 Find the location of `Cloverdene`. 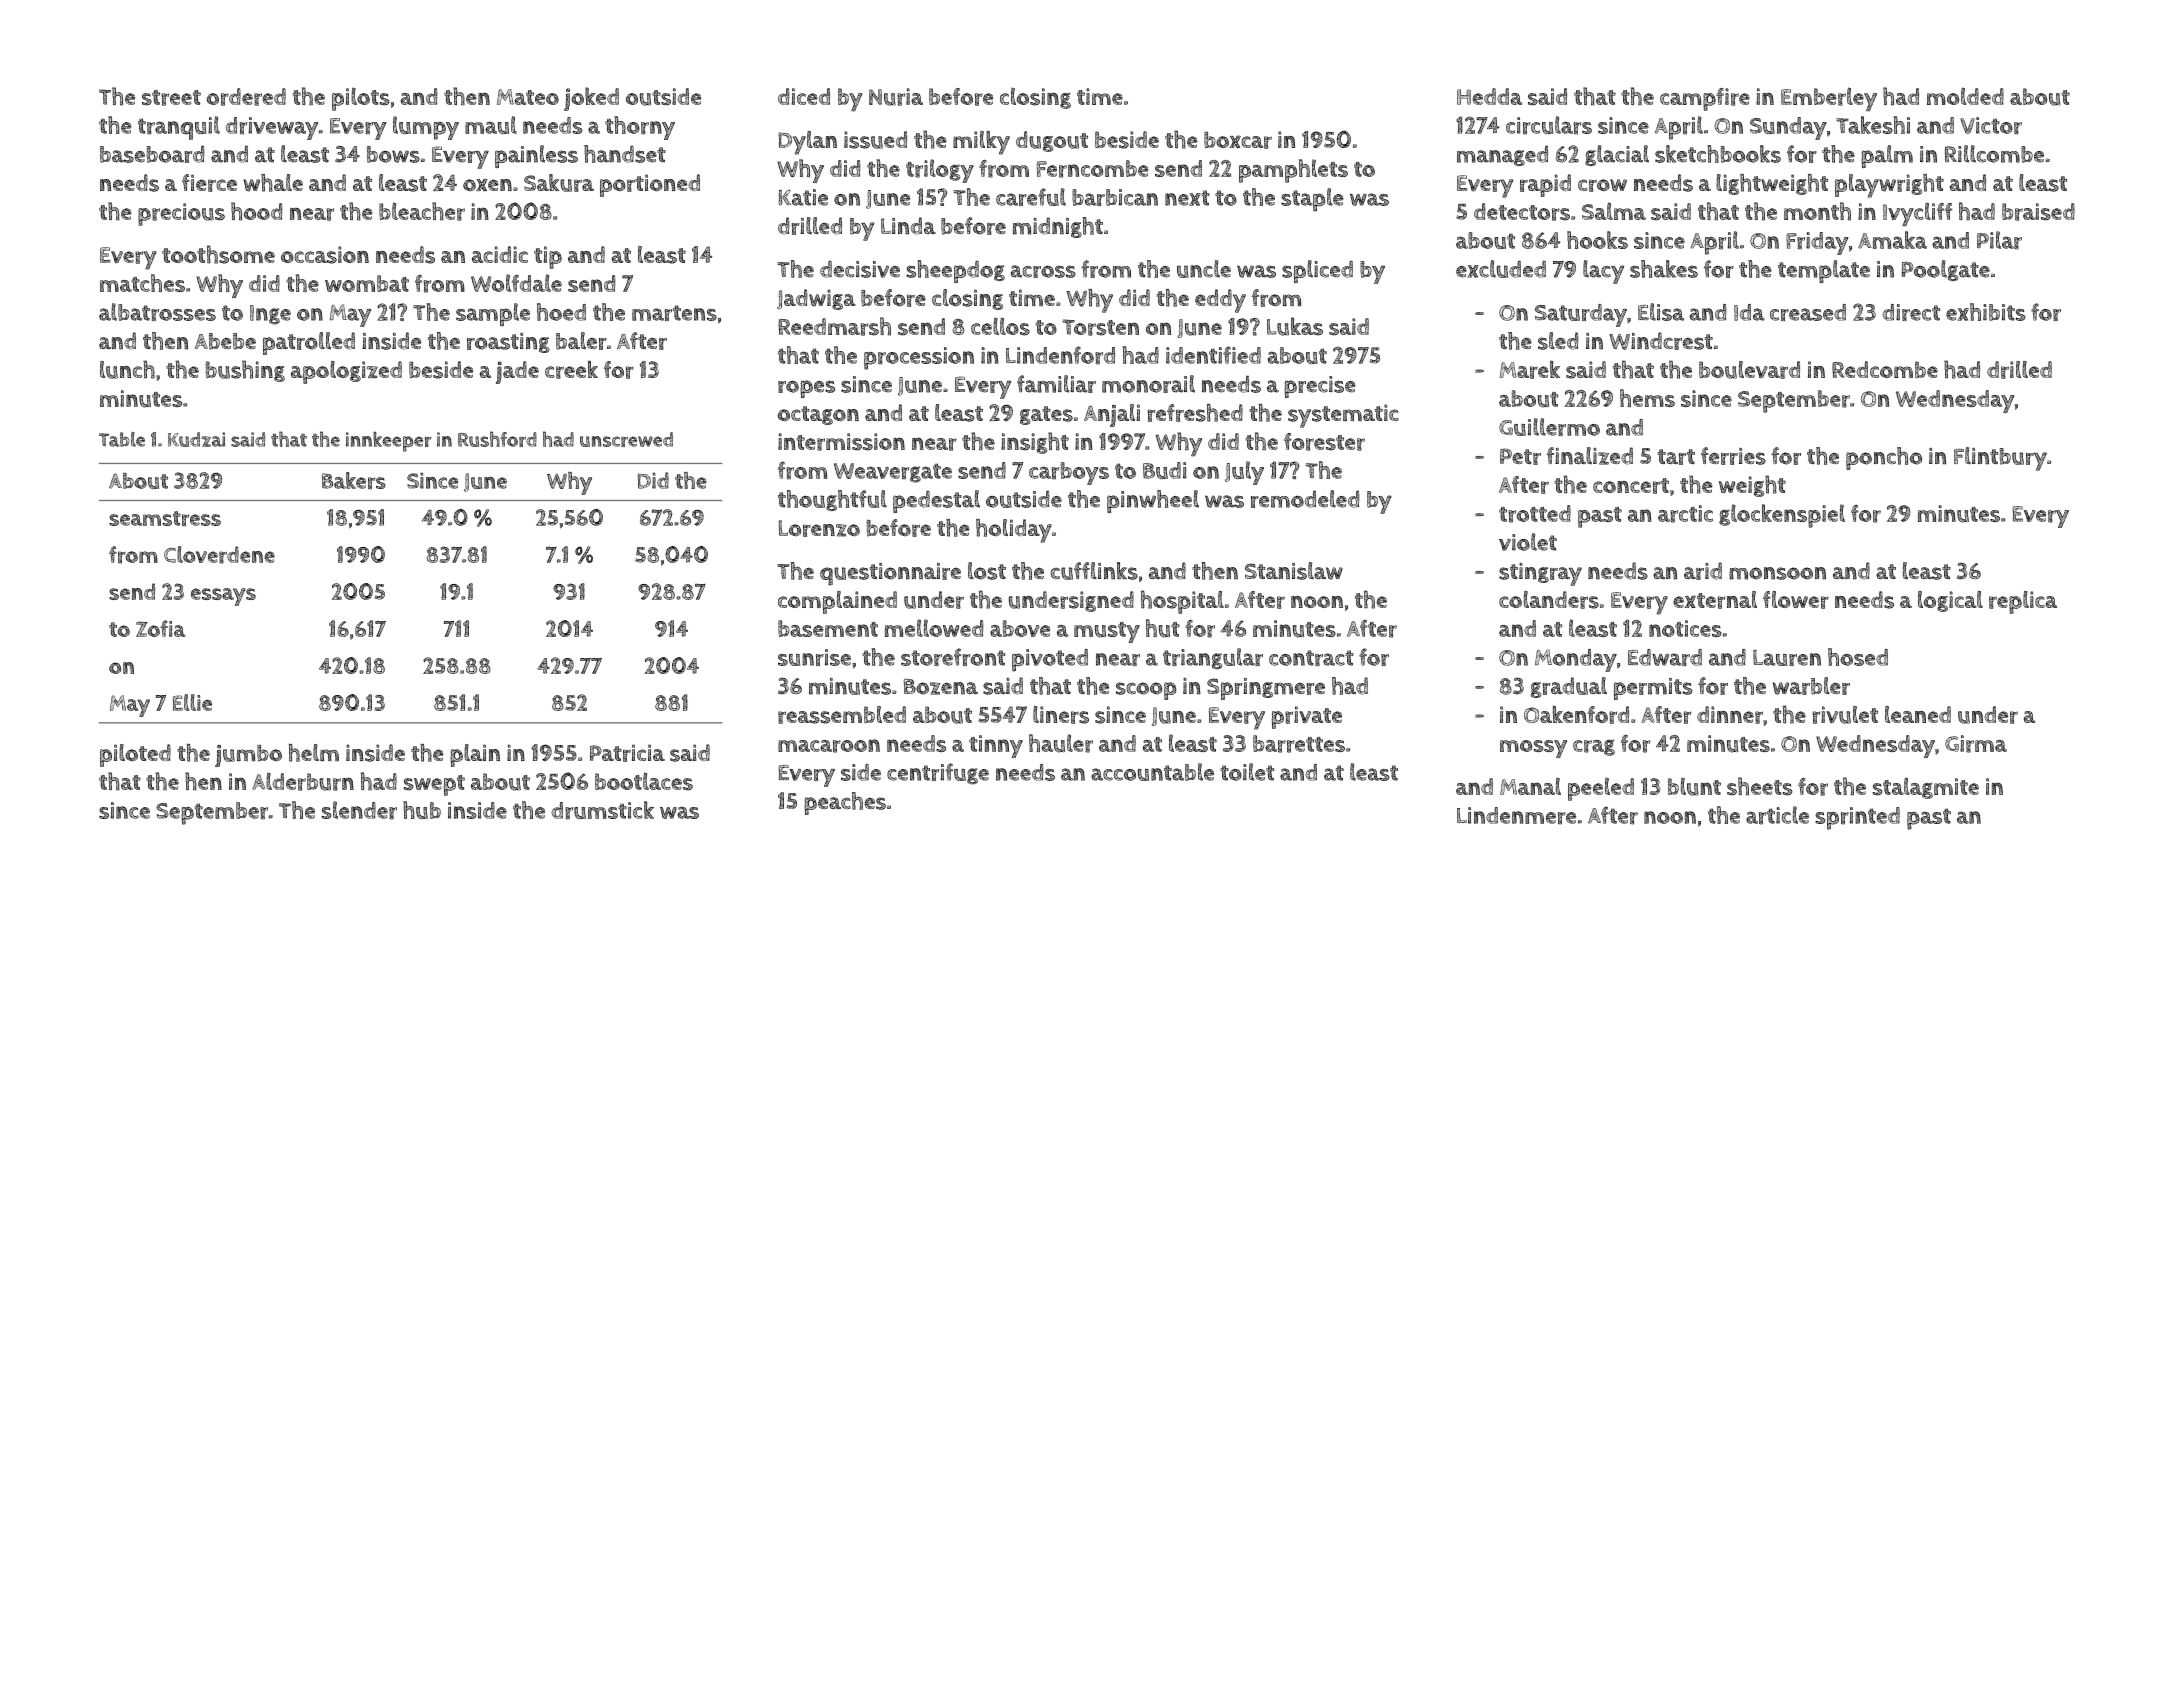

Cloverdene is located at coordinates (219, 555).
